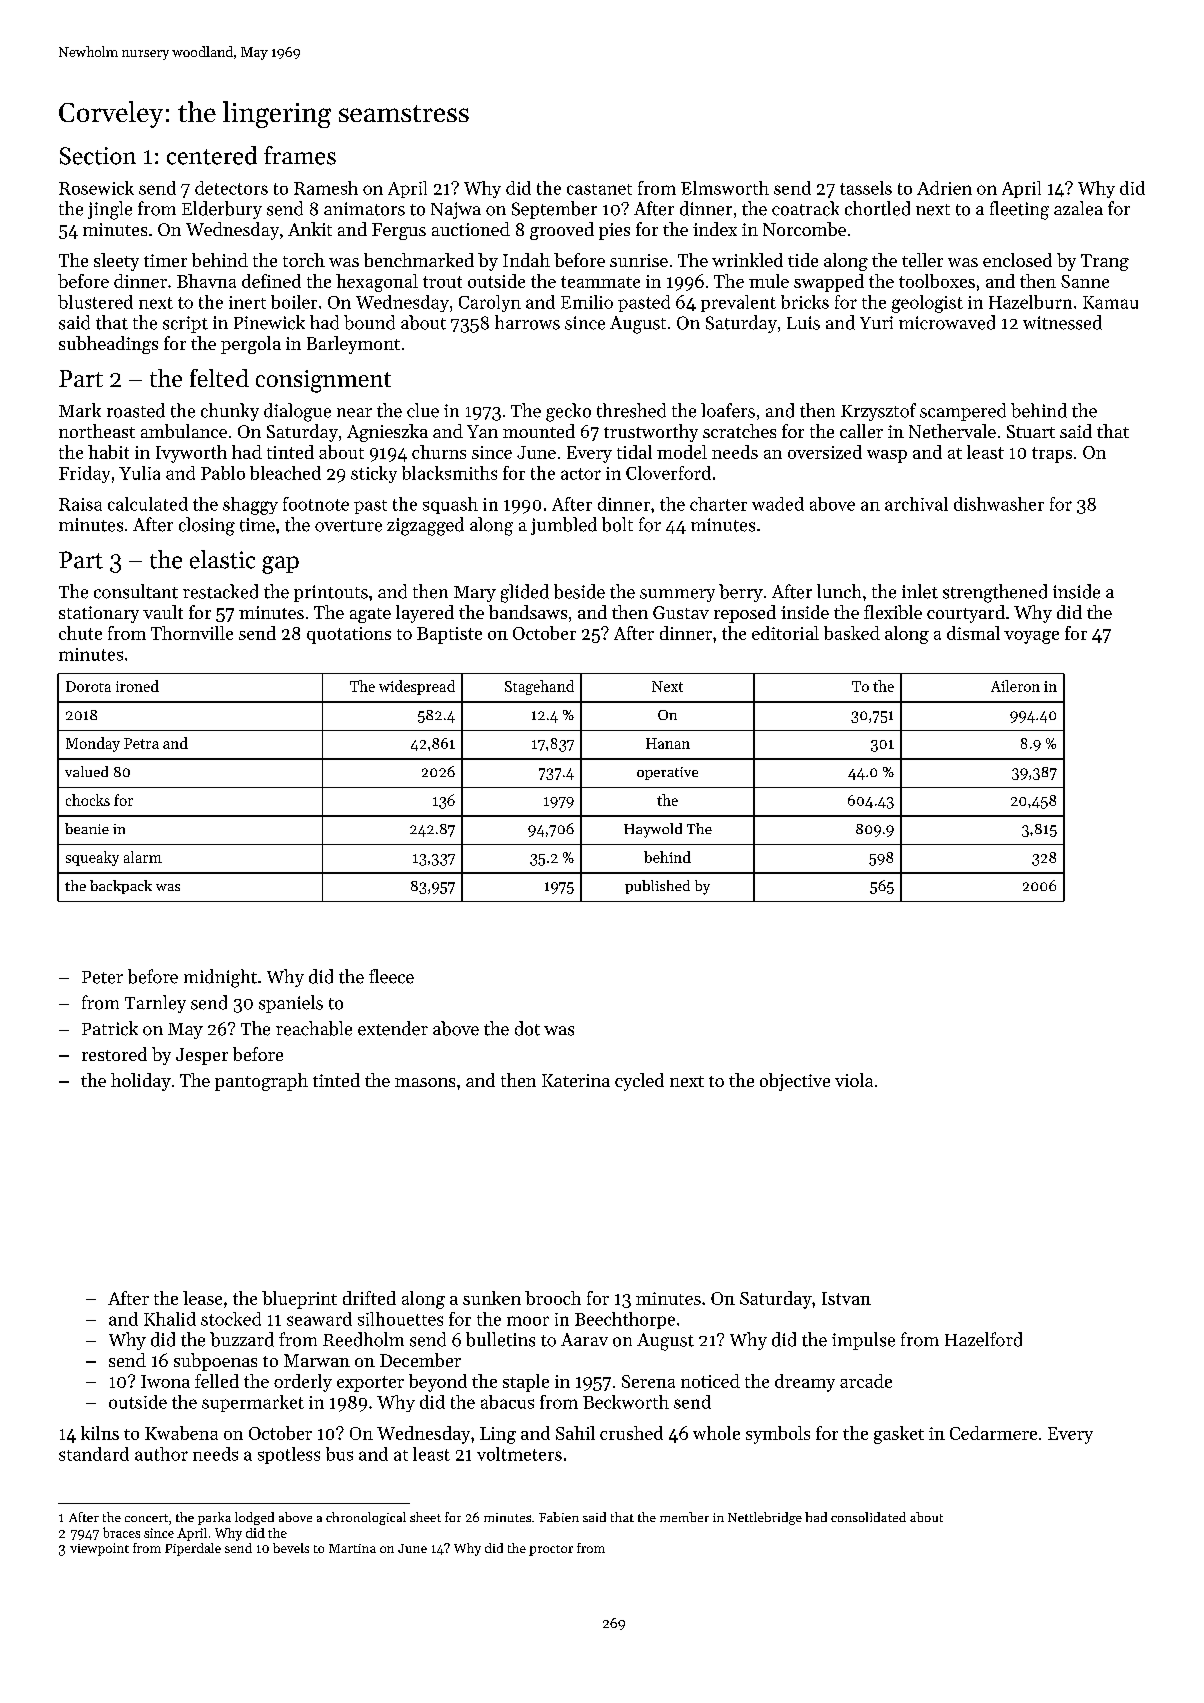 Image resolution: width=1204 pixels, height=1703 pixels. What do you see at coordinates (657, 887) in the screenshot?
I see `published` at bounding box center [657, 887].
